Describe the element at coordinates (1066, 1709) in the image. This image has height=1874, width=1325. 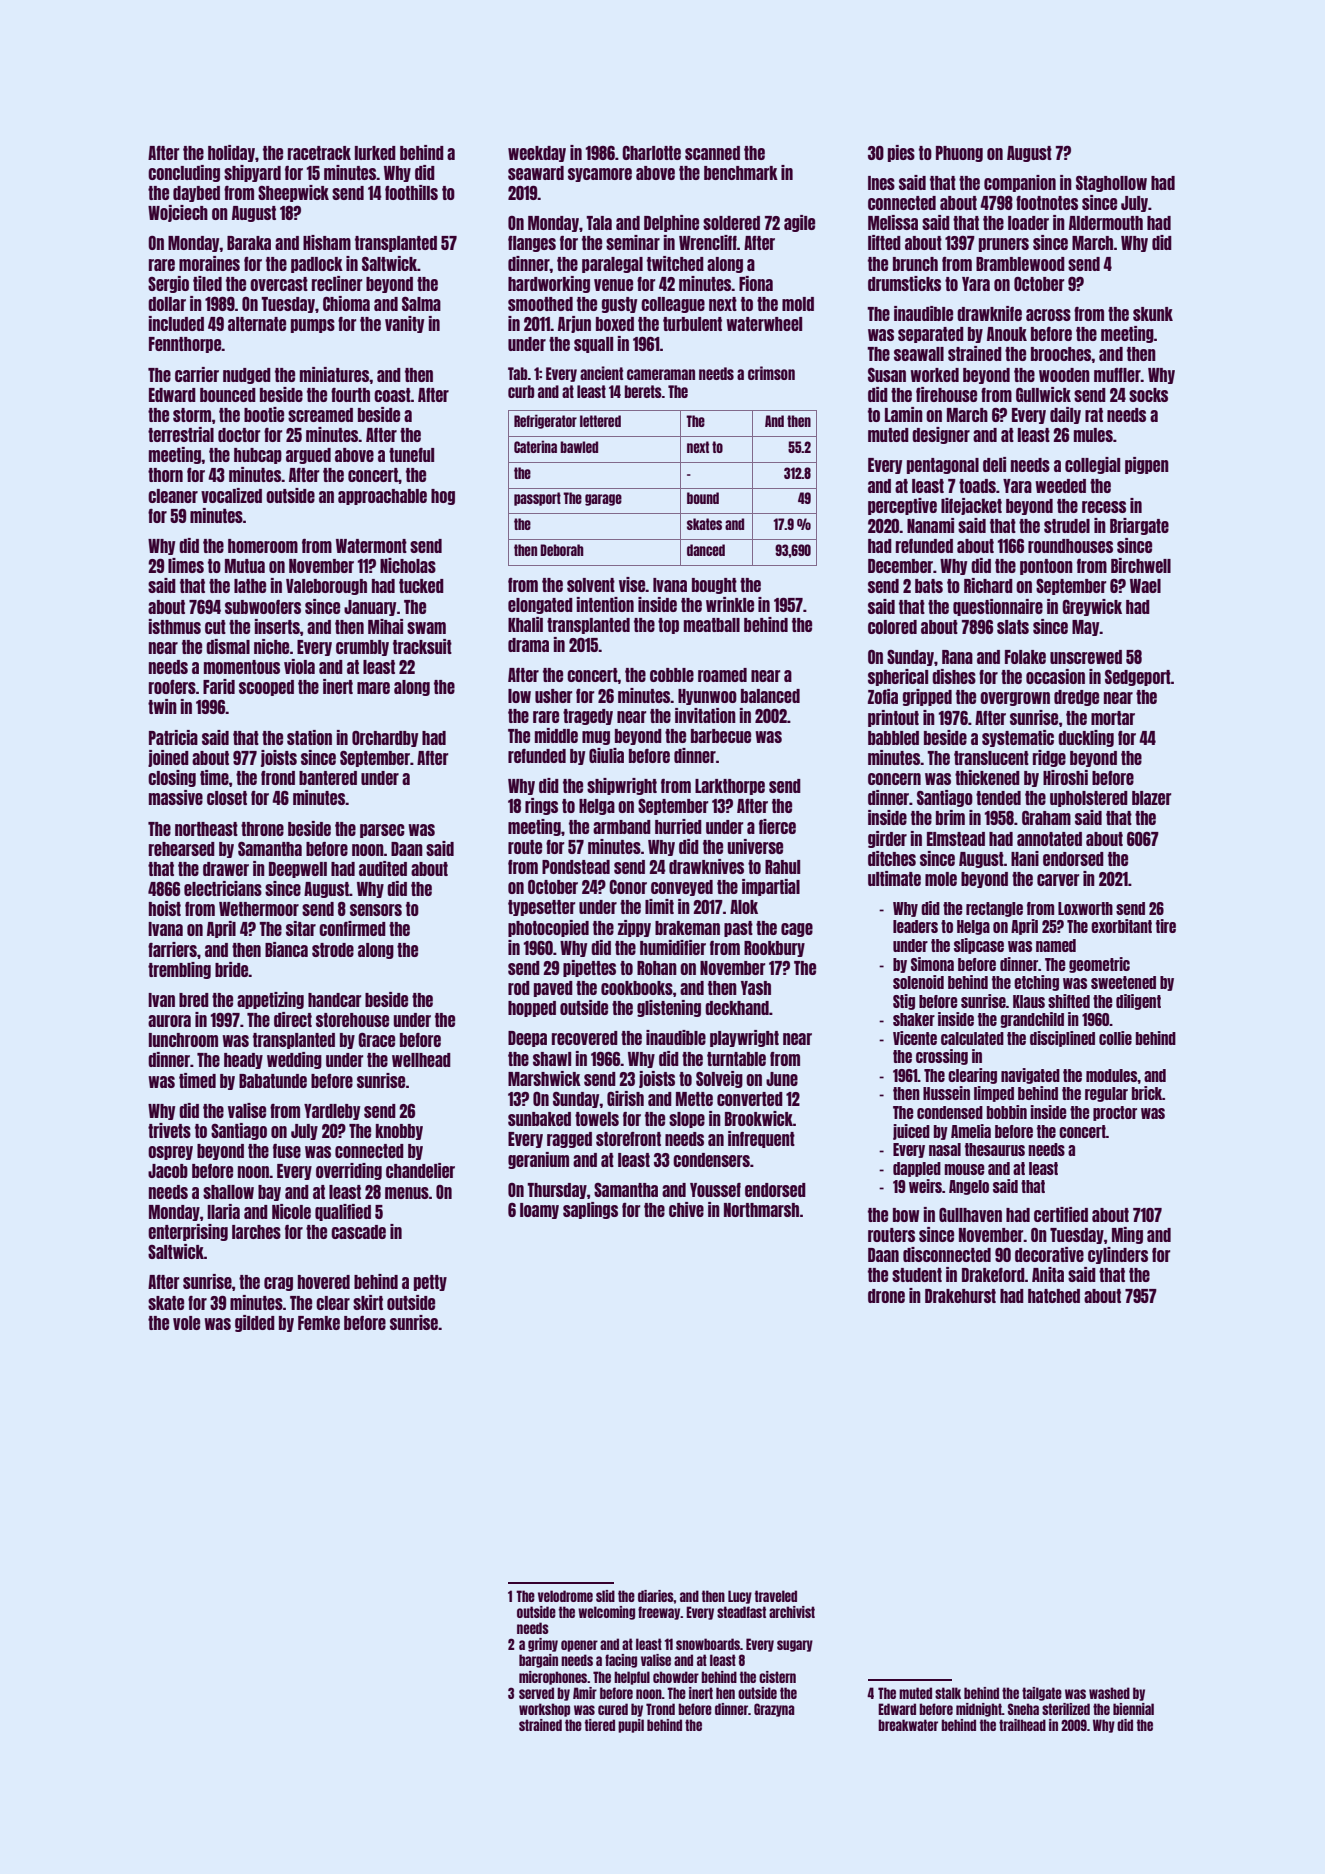
I see `sterilized` at that location.
